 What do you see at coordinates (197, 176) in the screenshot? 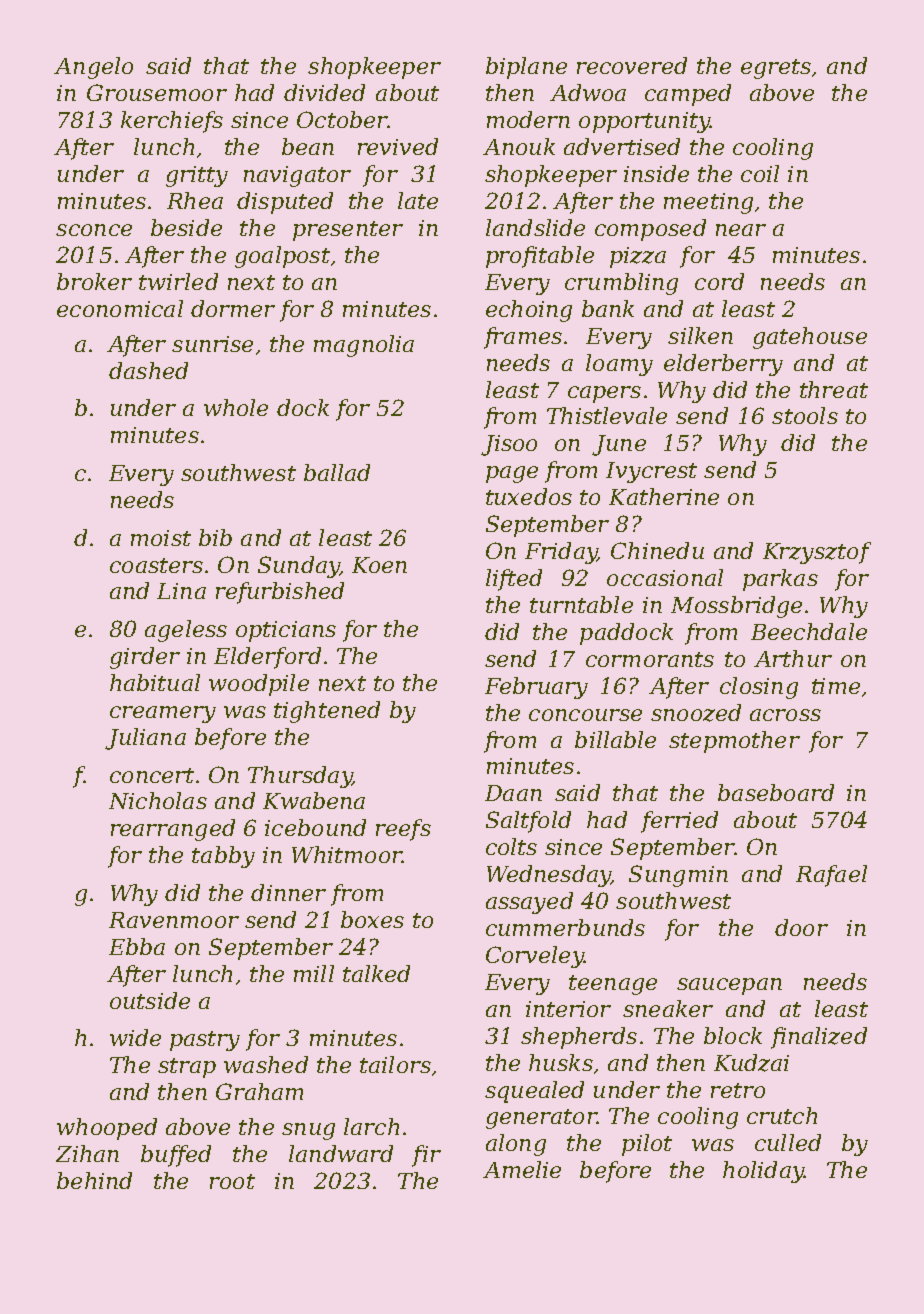
I see `gritty` at bounding box center [197, 176].
